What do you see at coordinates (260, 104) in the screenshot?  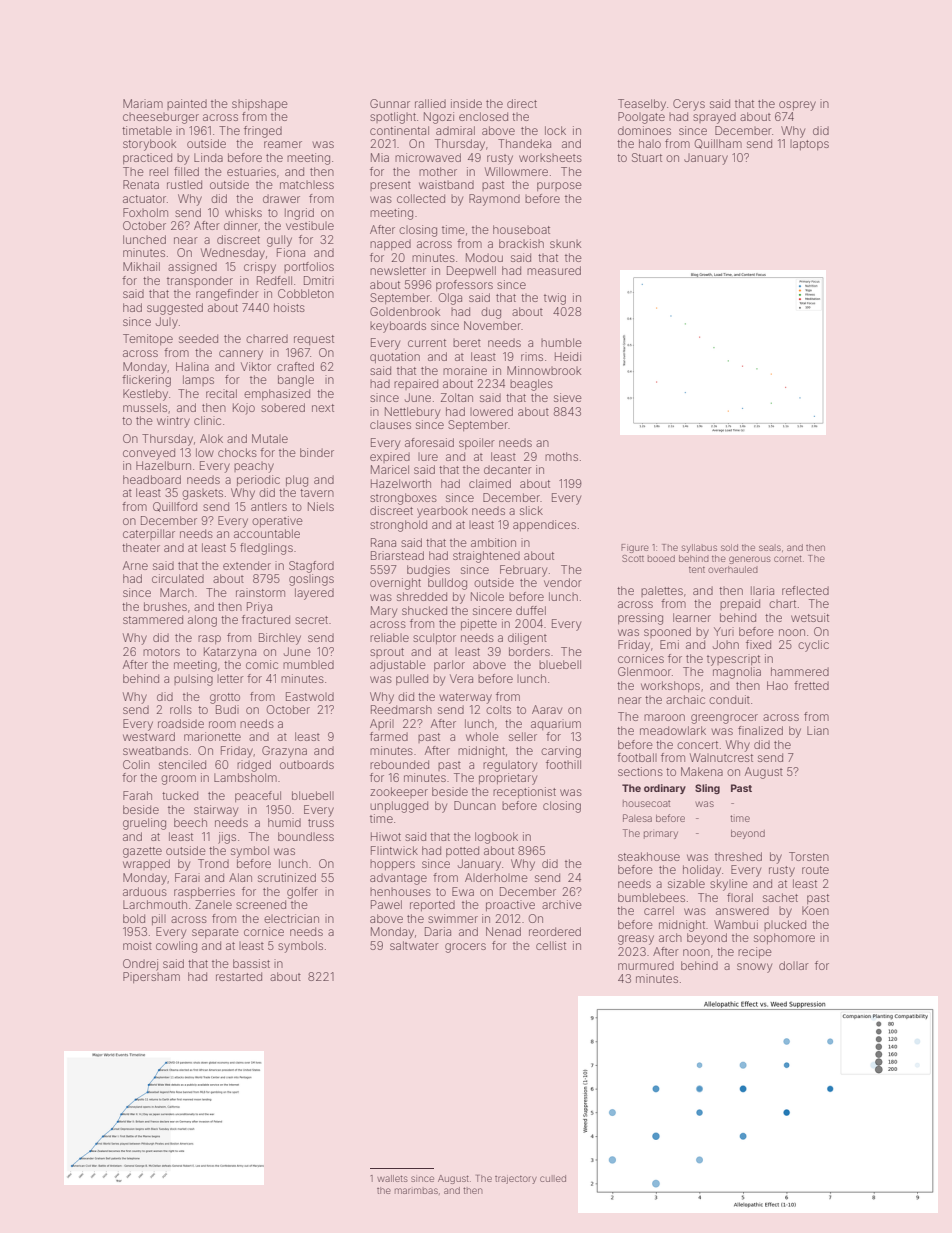 I see `shipshape` at bounding box center [260, 104].
